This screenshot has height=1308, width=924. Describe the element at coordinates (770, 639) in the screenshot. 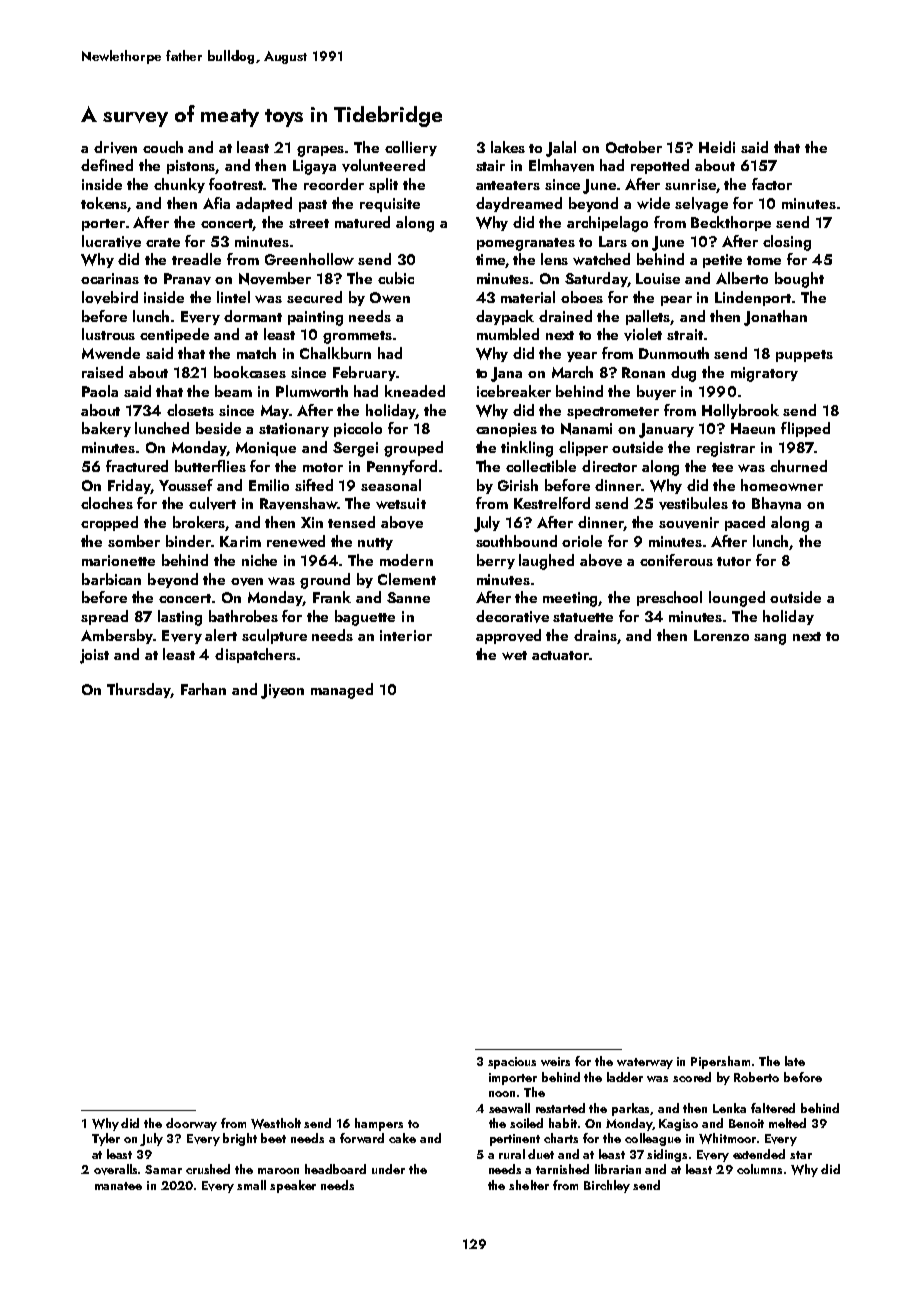

I see `sang` at that location.
